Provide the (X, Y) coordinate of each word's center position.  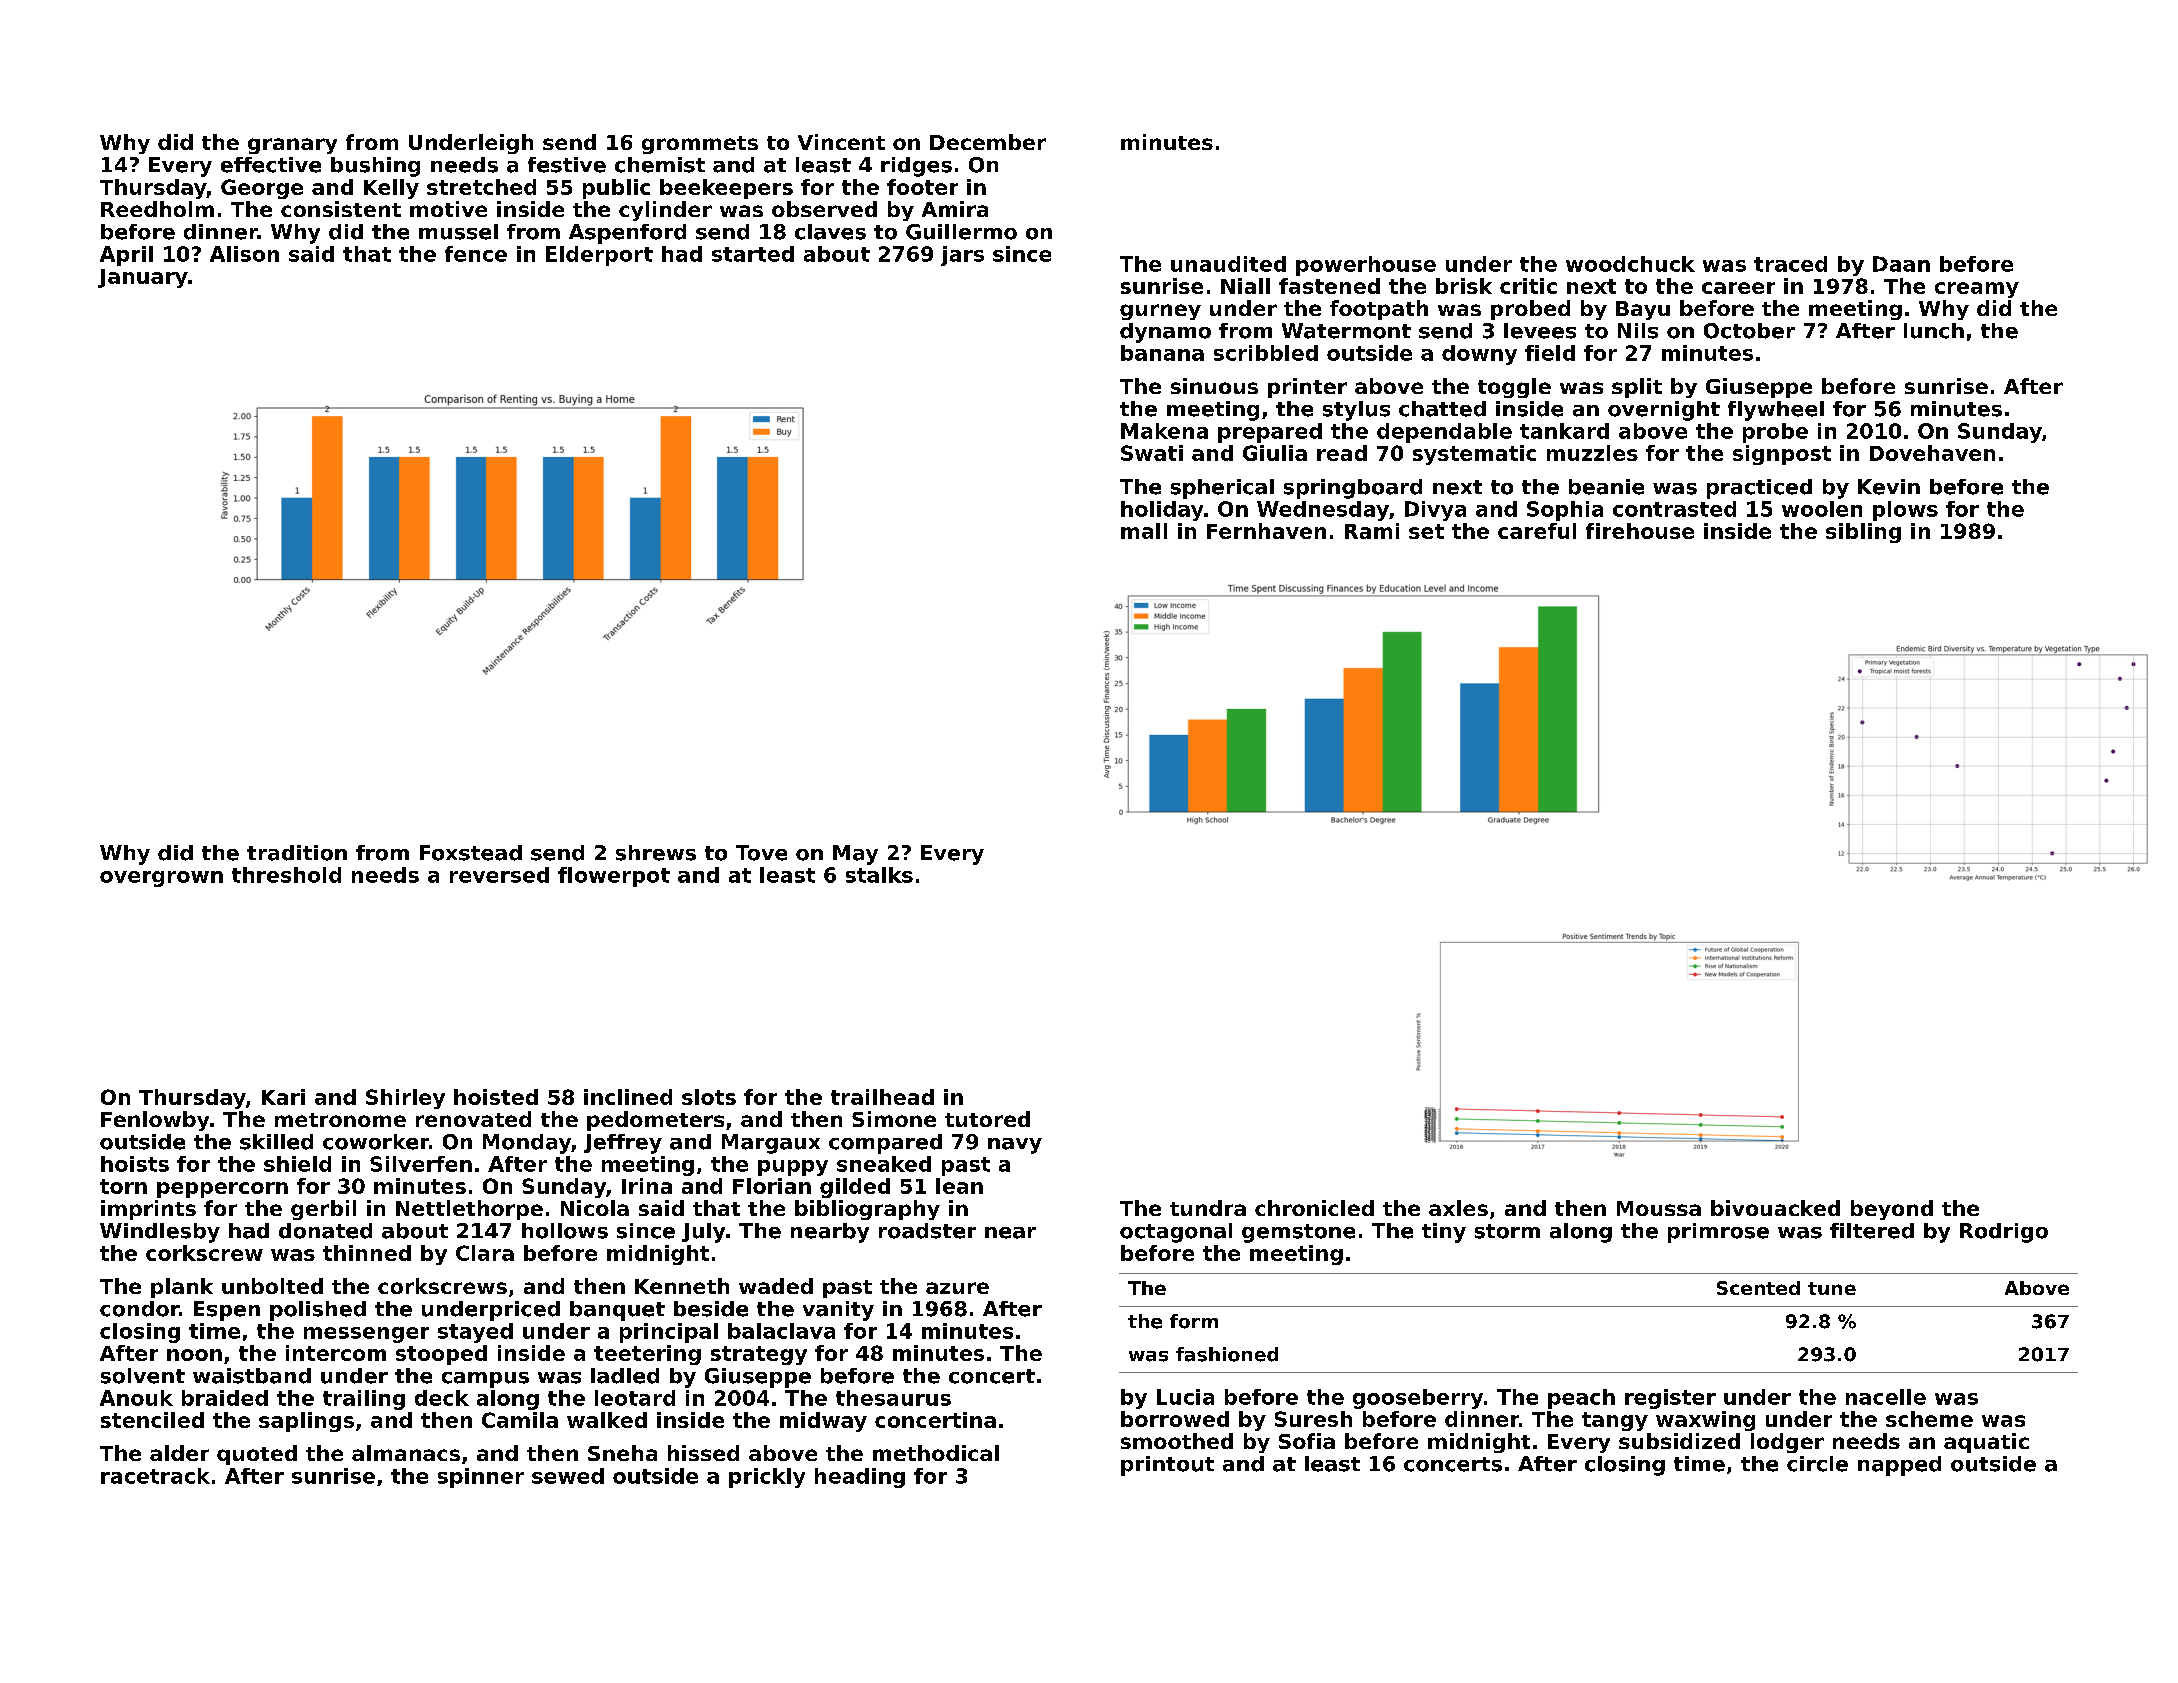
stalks (879, 875)
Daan (1901, 264)
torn (123, 1186)
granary (292, 146)
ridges (916, 167)
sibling (1863, 533)
